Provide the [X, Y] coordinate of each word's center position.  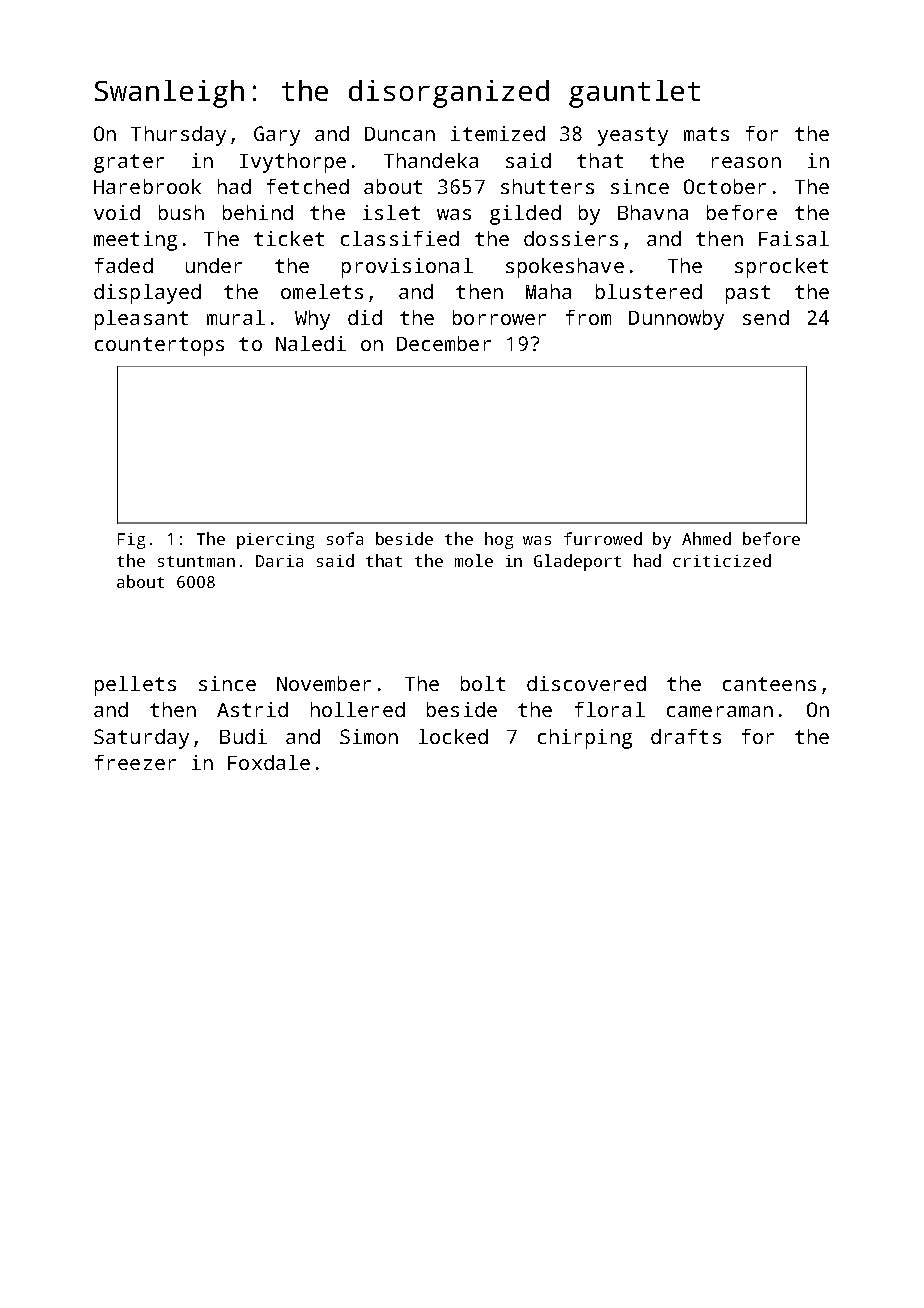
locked [453, 736]
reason [746, 162]
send [766, 317]
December [444, 343]
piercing [275, 541]
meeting [135, 241]
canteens [769, 684]
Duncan [400, 134]
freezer [135, 762]
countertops [159, 346]
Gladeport [577, 562]
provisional [407, 268]
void [117, 212]
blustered [649, 291]
